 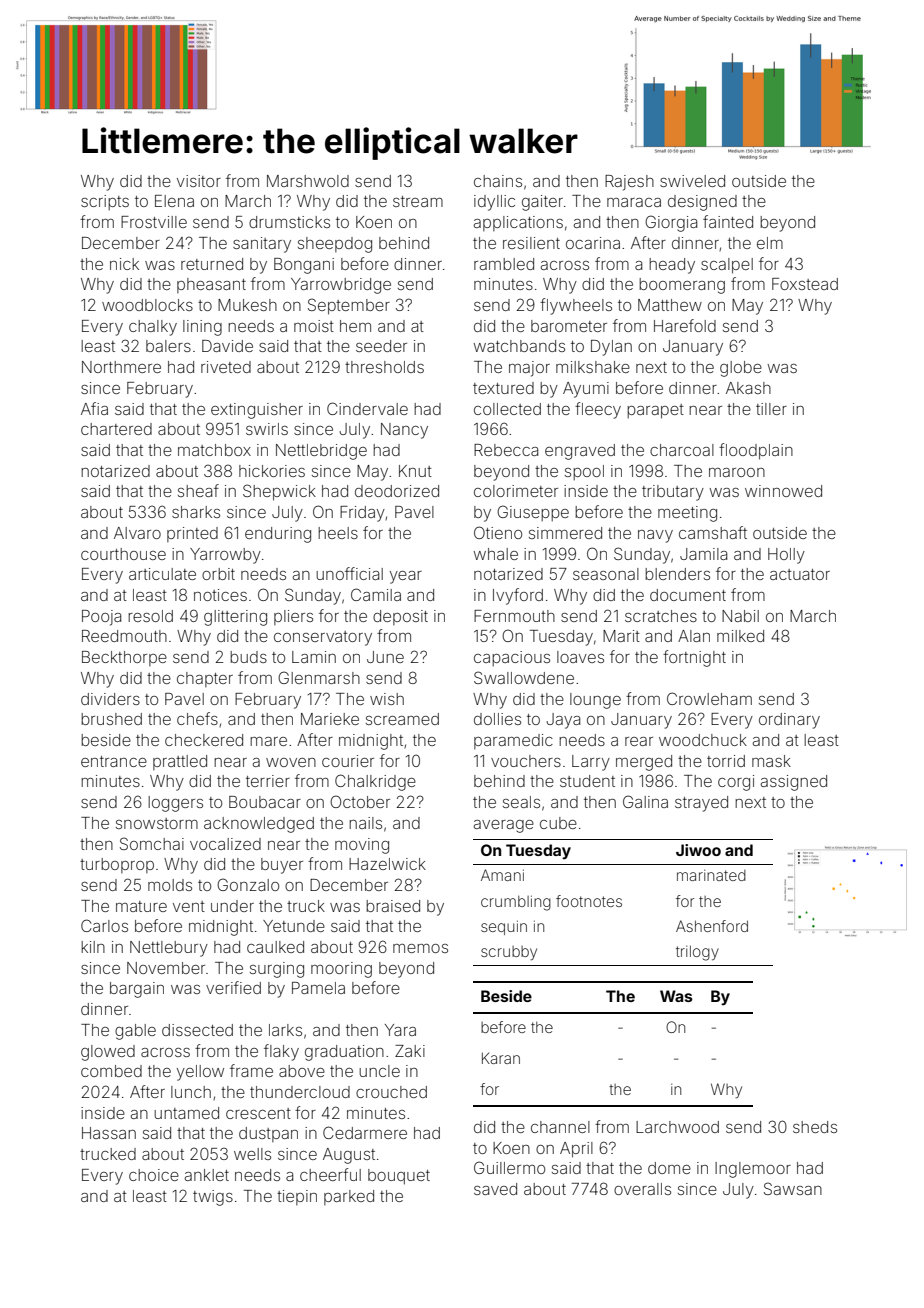 I want to click on rambled, so click(x=504, y=264).
